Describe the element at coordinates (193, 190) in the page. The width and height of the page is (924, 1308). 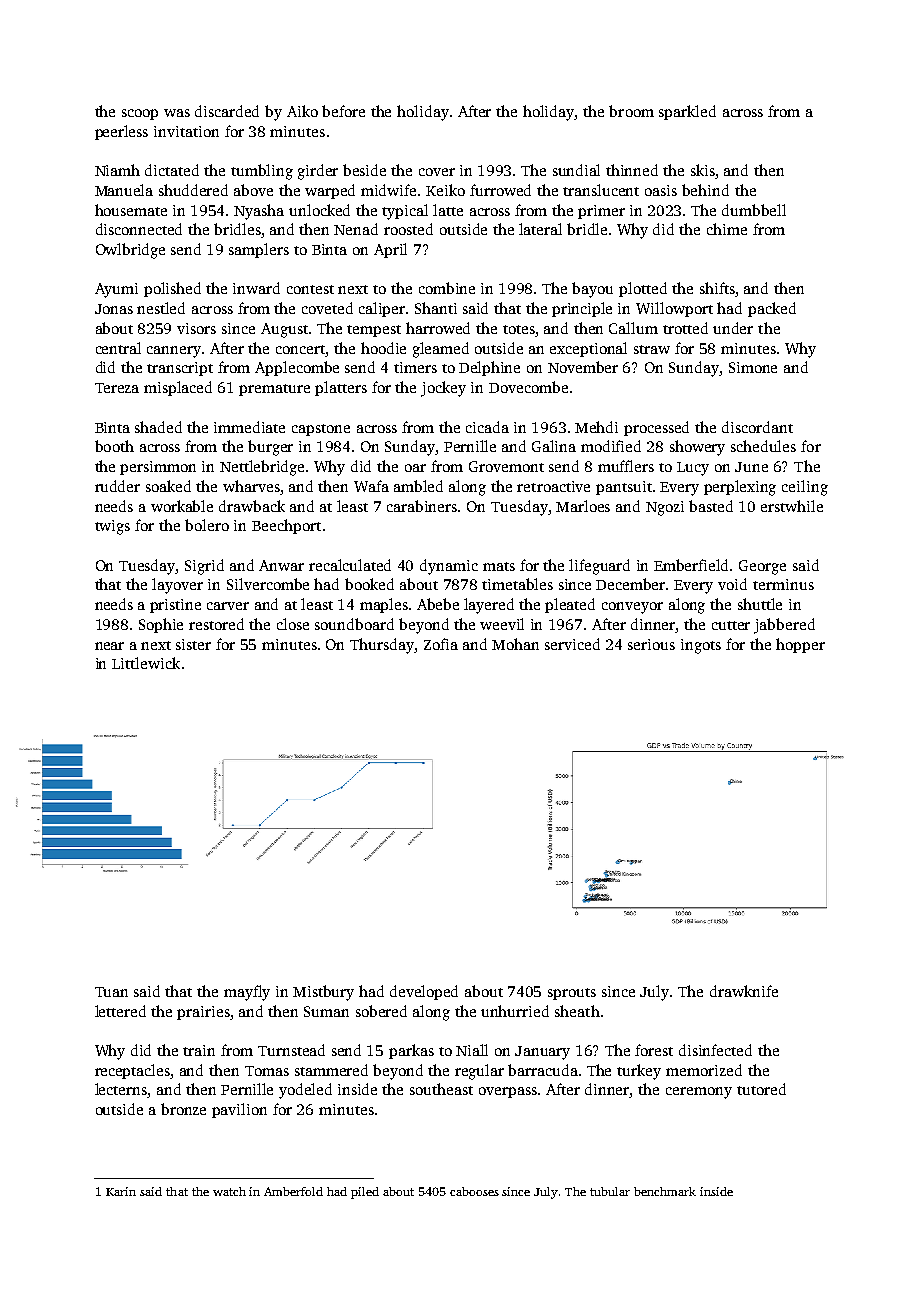
I see `shuddered` at that location.
